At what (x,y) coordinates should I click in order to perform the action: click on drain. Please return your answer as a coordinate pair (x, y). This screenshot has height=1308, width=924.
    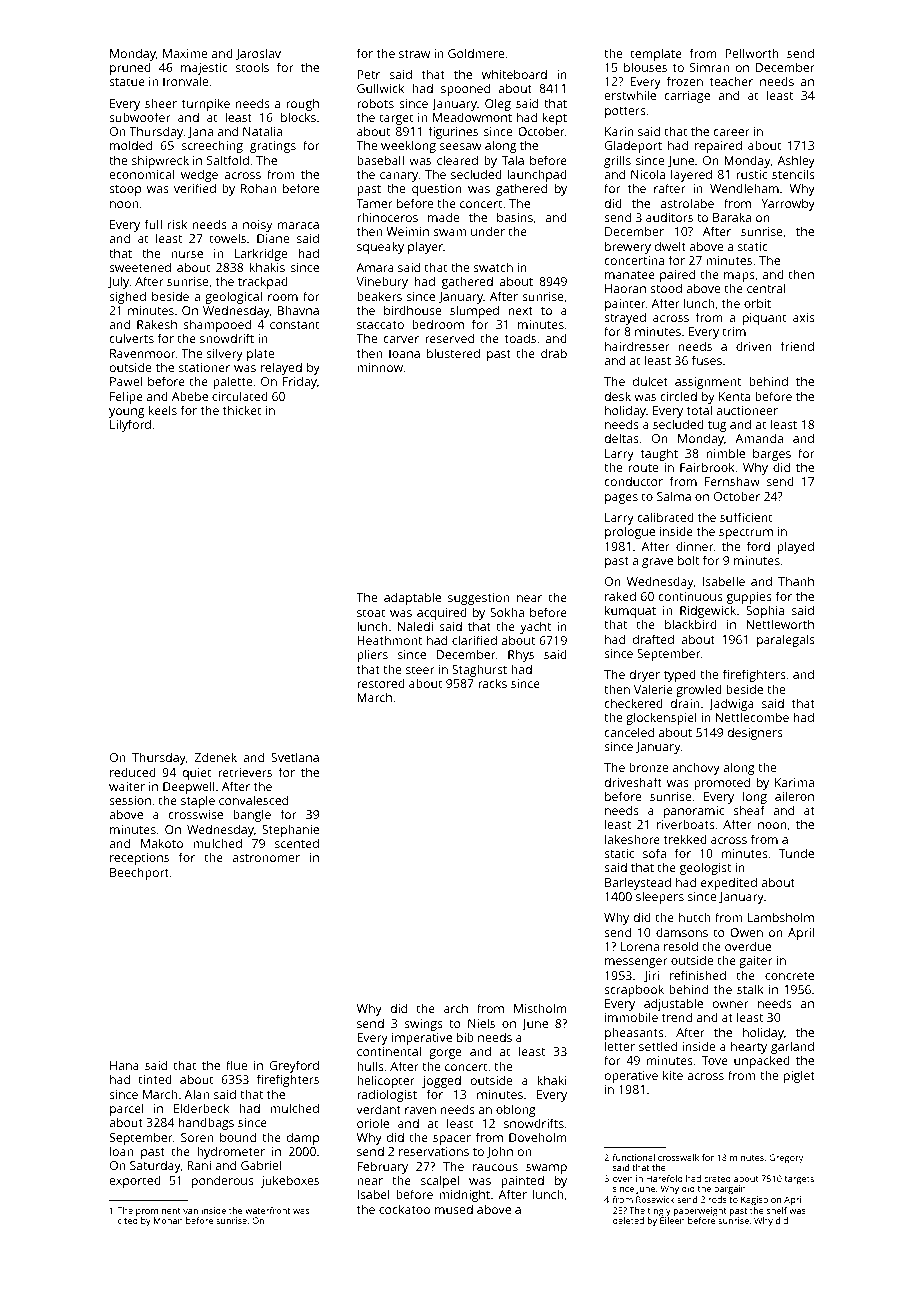
    Looking at the image, I should click on (684, 703).
